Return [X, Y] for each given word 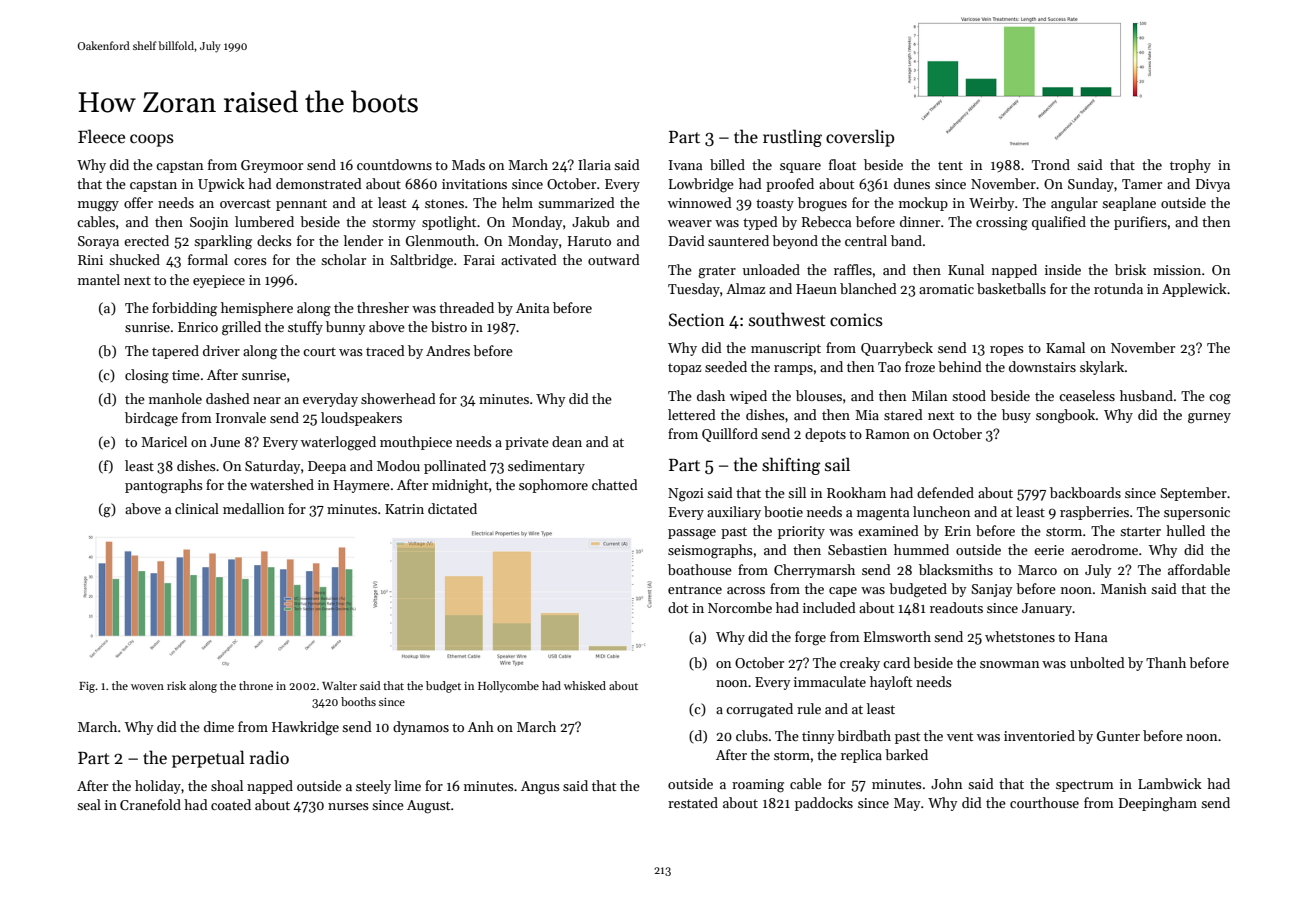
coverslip [860, 138]
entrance [695, 589]
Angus [540, 788]
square [800, 168]
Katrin [404, 509]
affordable [1199, 569]
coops [152, 140]
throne [256, 685]
